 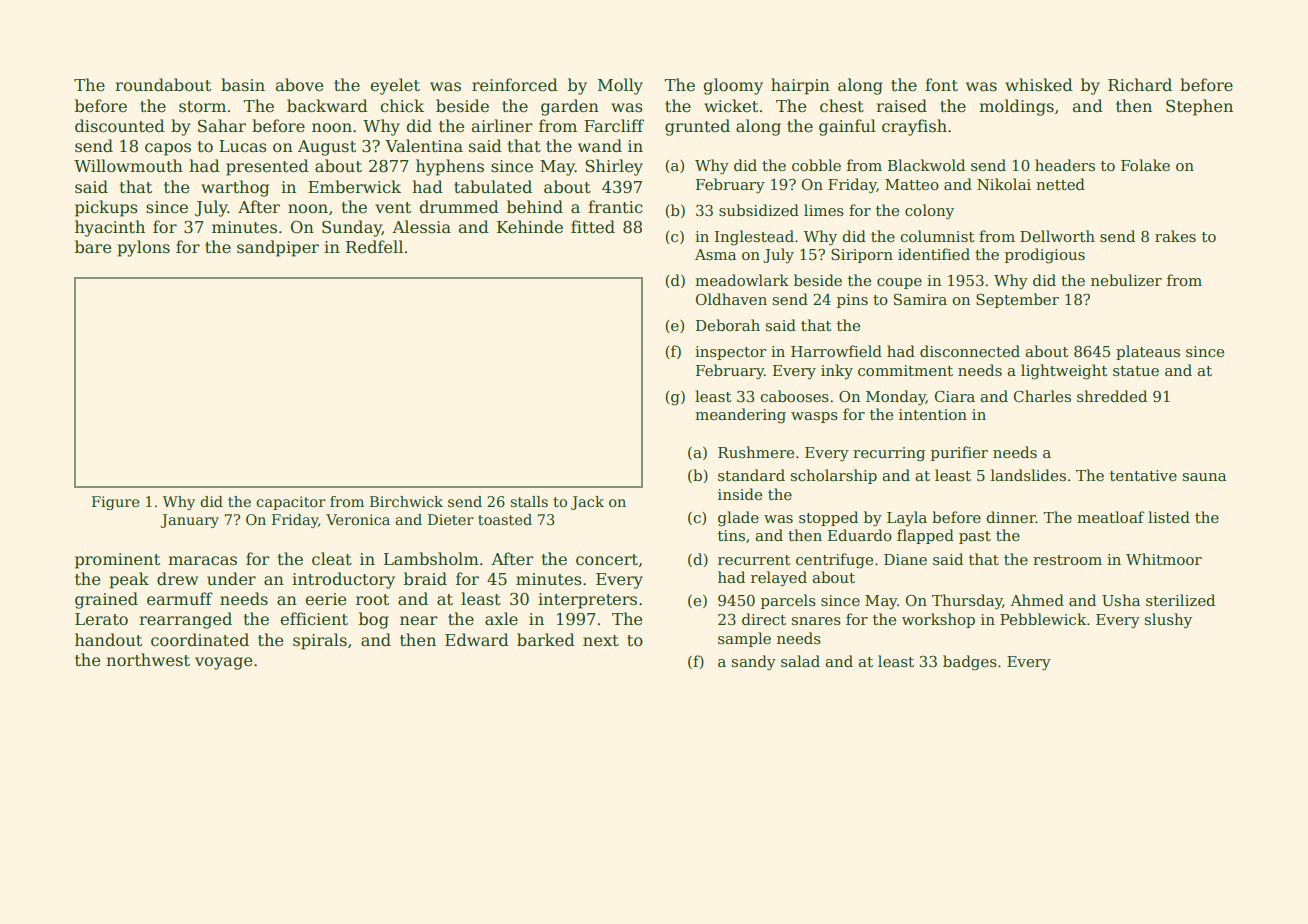 What do you see at coordinates (794, 396) in the screenshot?
I see `cabooses` at bounding box center [794, 396].
